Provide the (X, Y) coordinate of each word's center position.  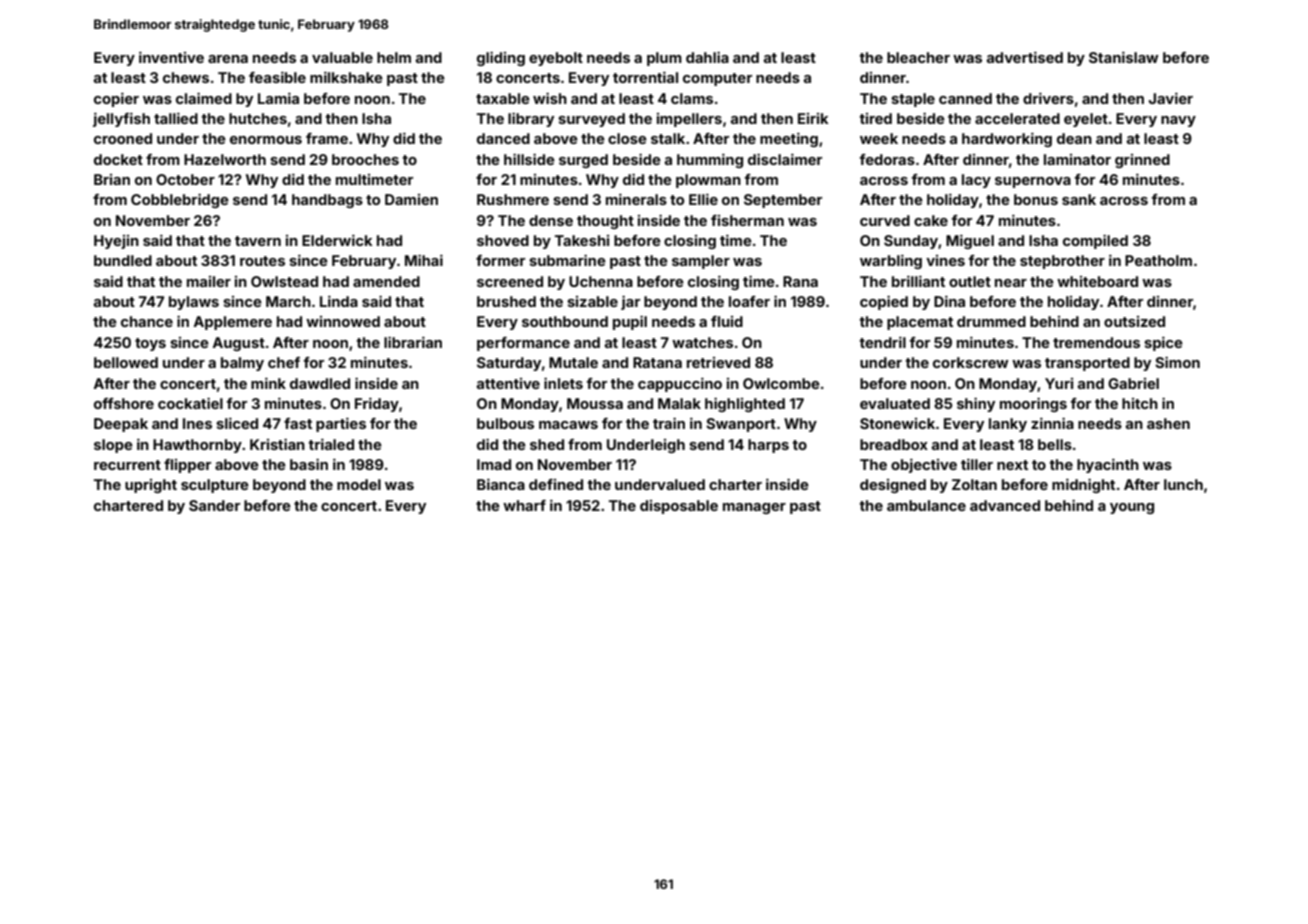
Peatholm (1158, 260)
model (359, 484)
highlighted (745, 405)
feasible (277, 77)
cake (931, 220)
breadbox (894, 444)
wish (550, 98)
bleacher (918, 57)
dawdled (320, 383)
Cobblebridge (180, 201)
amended (386, 281)
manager (754, 508)
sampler (701, 262)
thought (605, 222)
